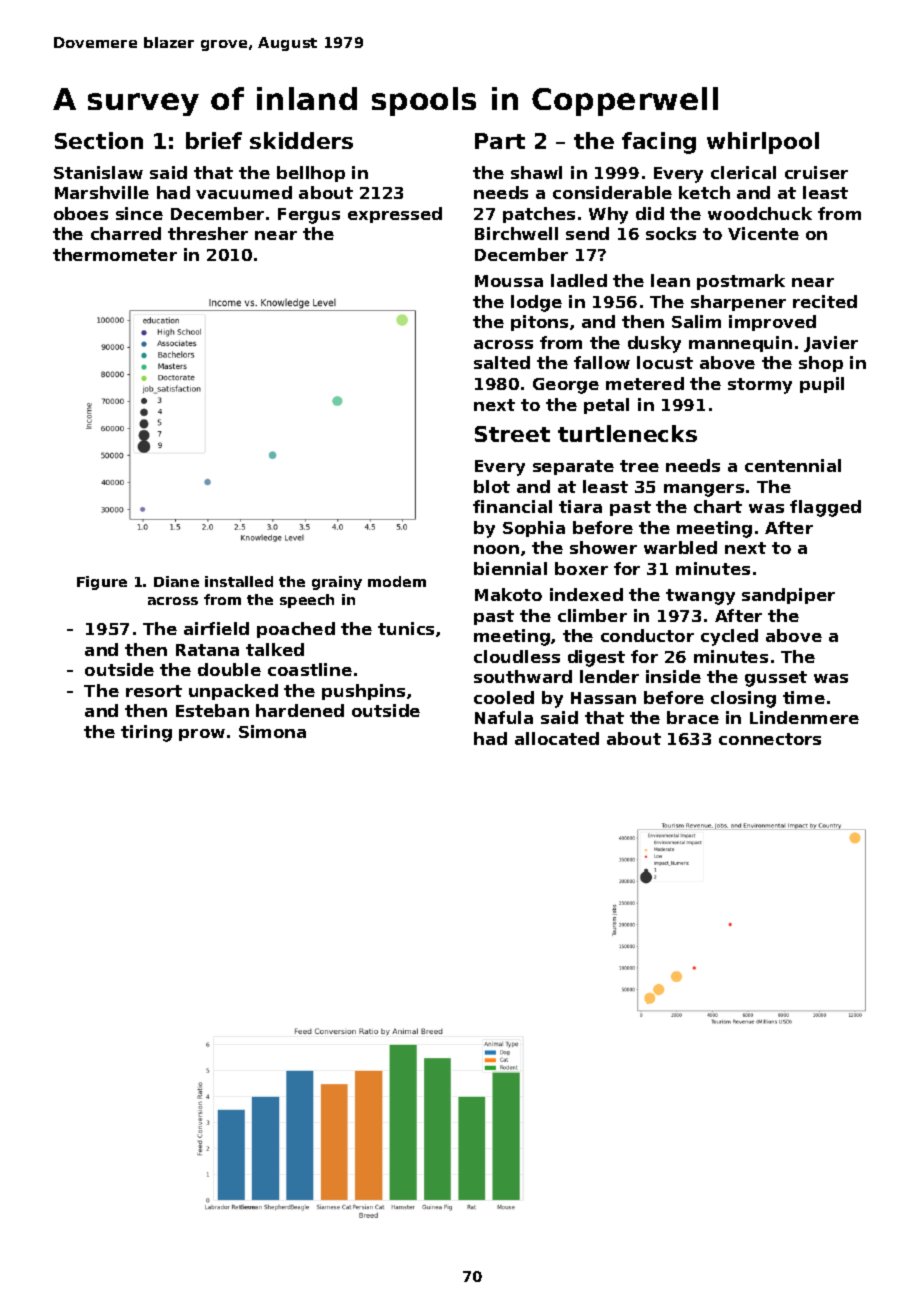 Image resolution: width=924 pixels, height=1314 pixels. I want to click on separate, so click(573, 467).
